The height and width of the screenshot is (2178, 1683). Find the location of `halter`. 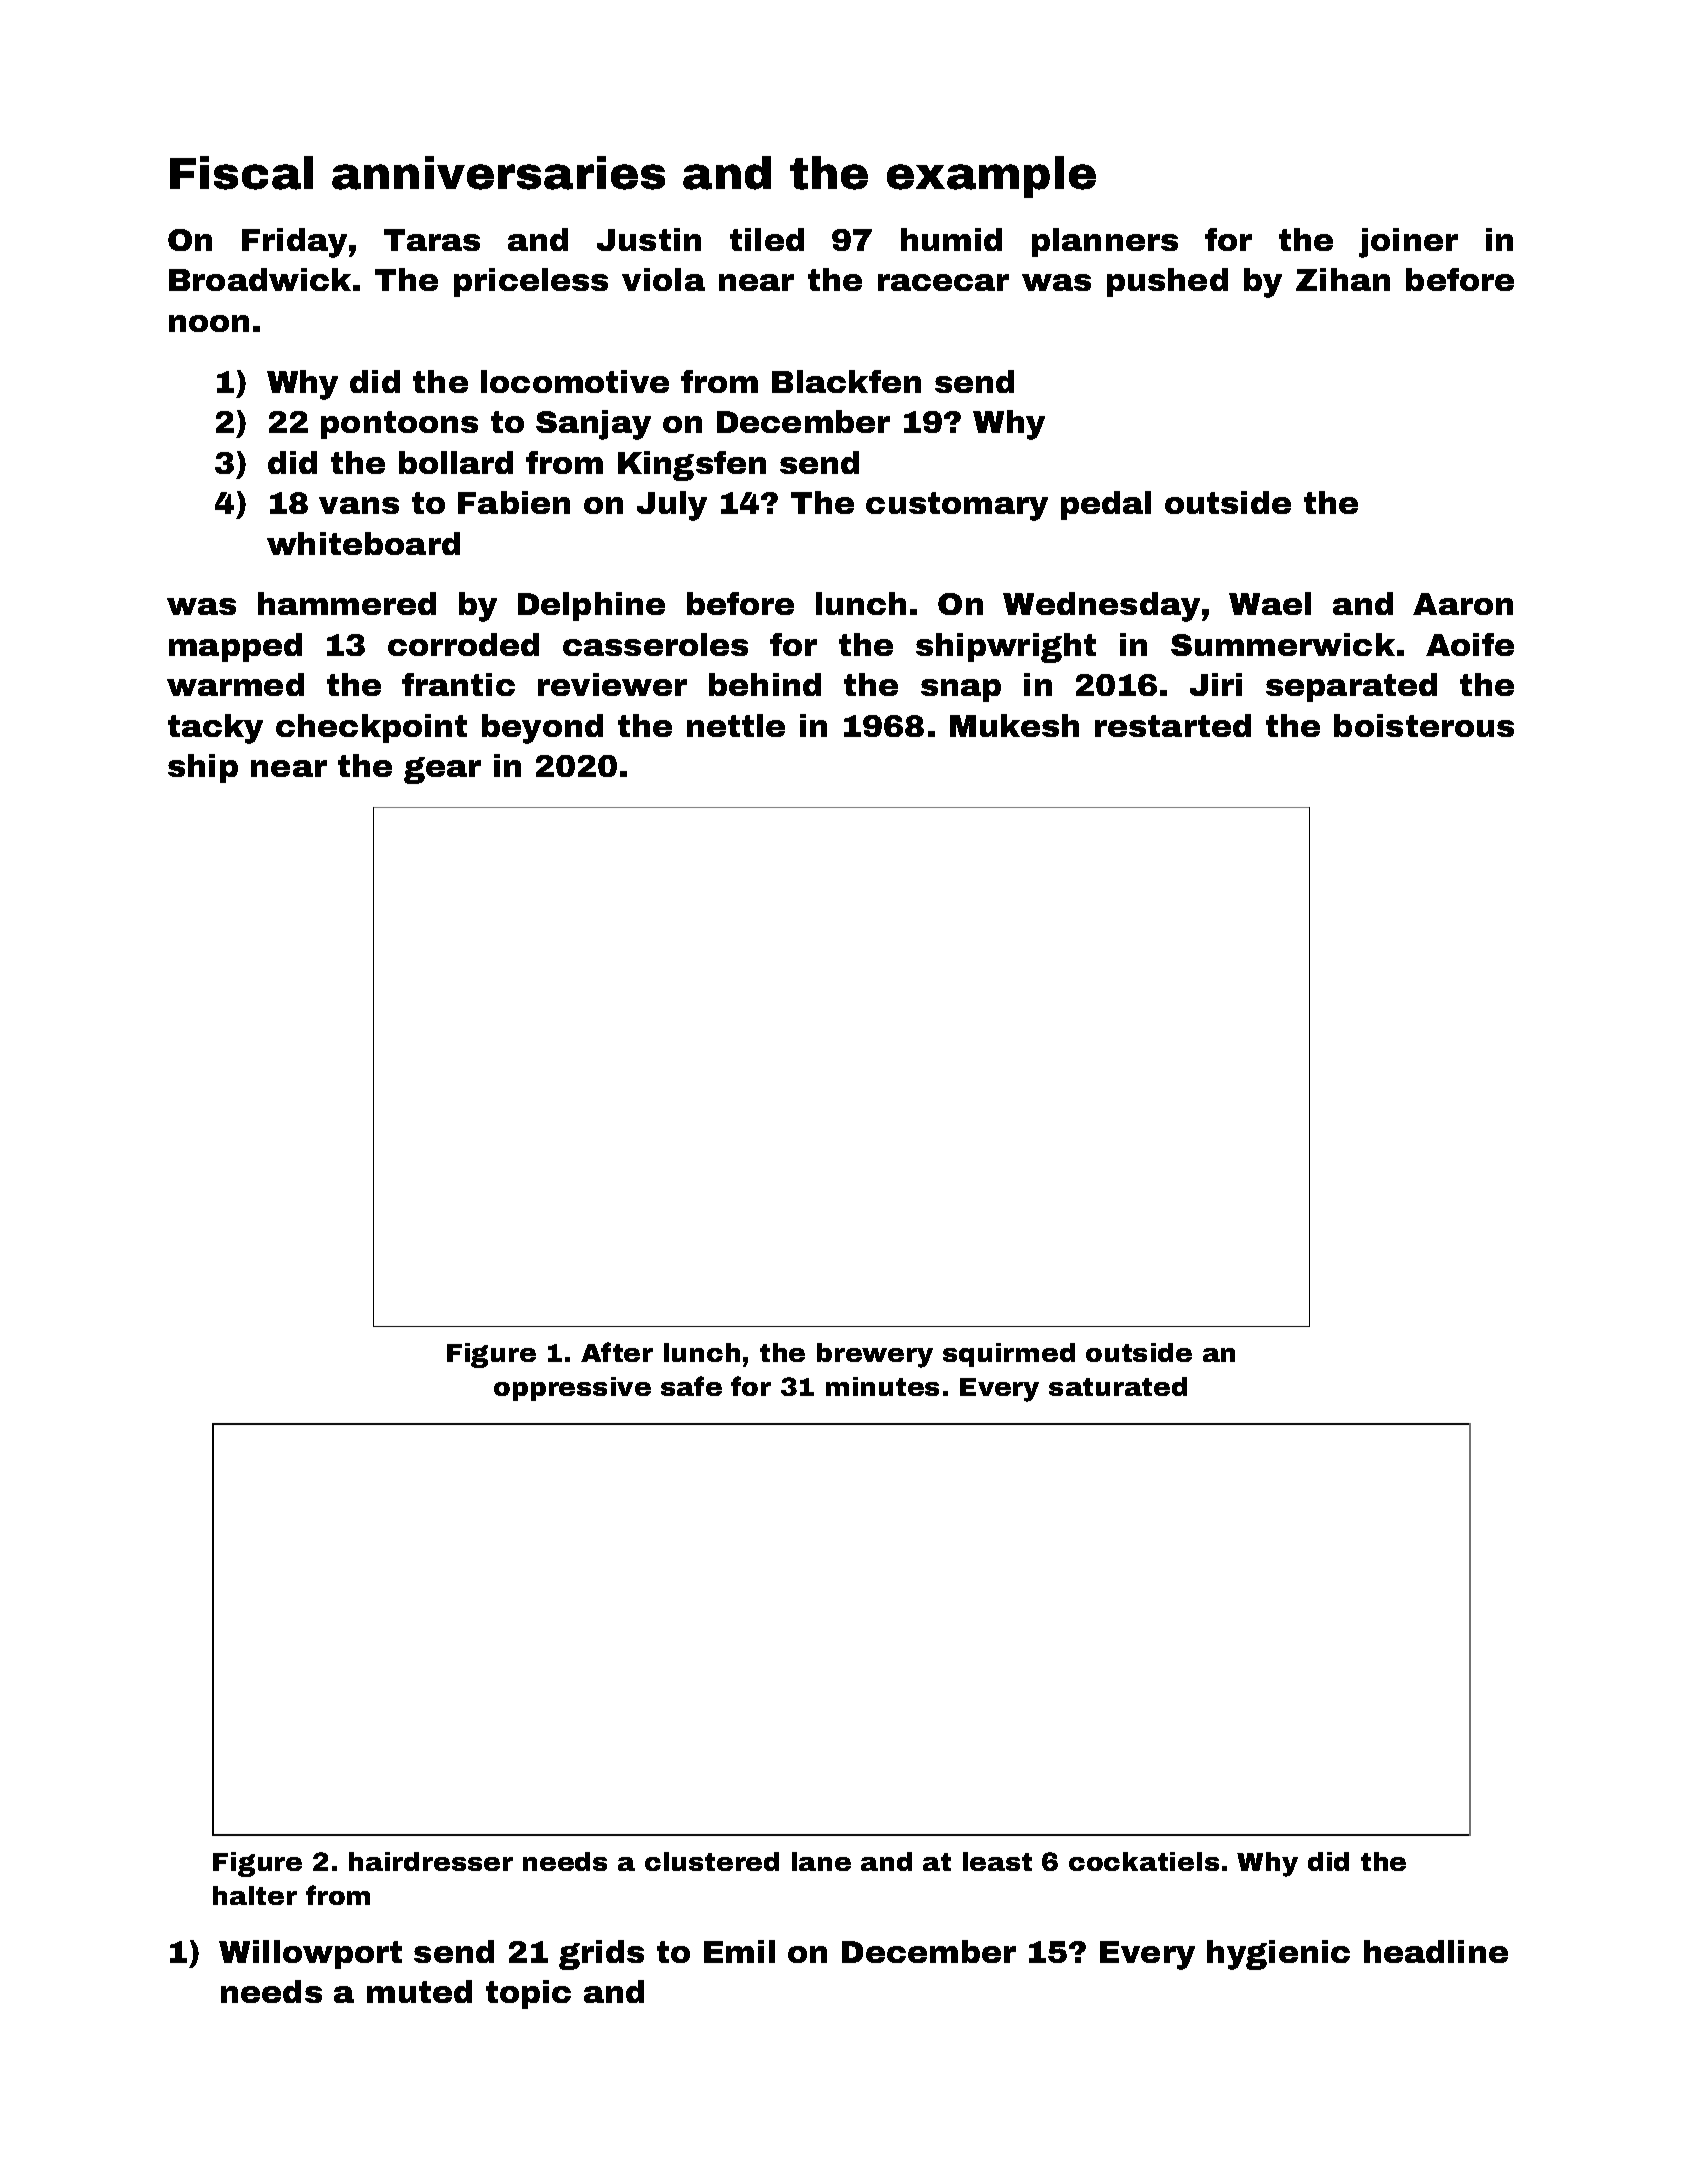

halter is located at coordinates (255, 1895).
